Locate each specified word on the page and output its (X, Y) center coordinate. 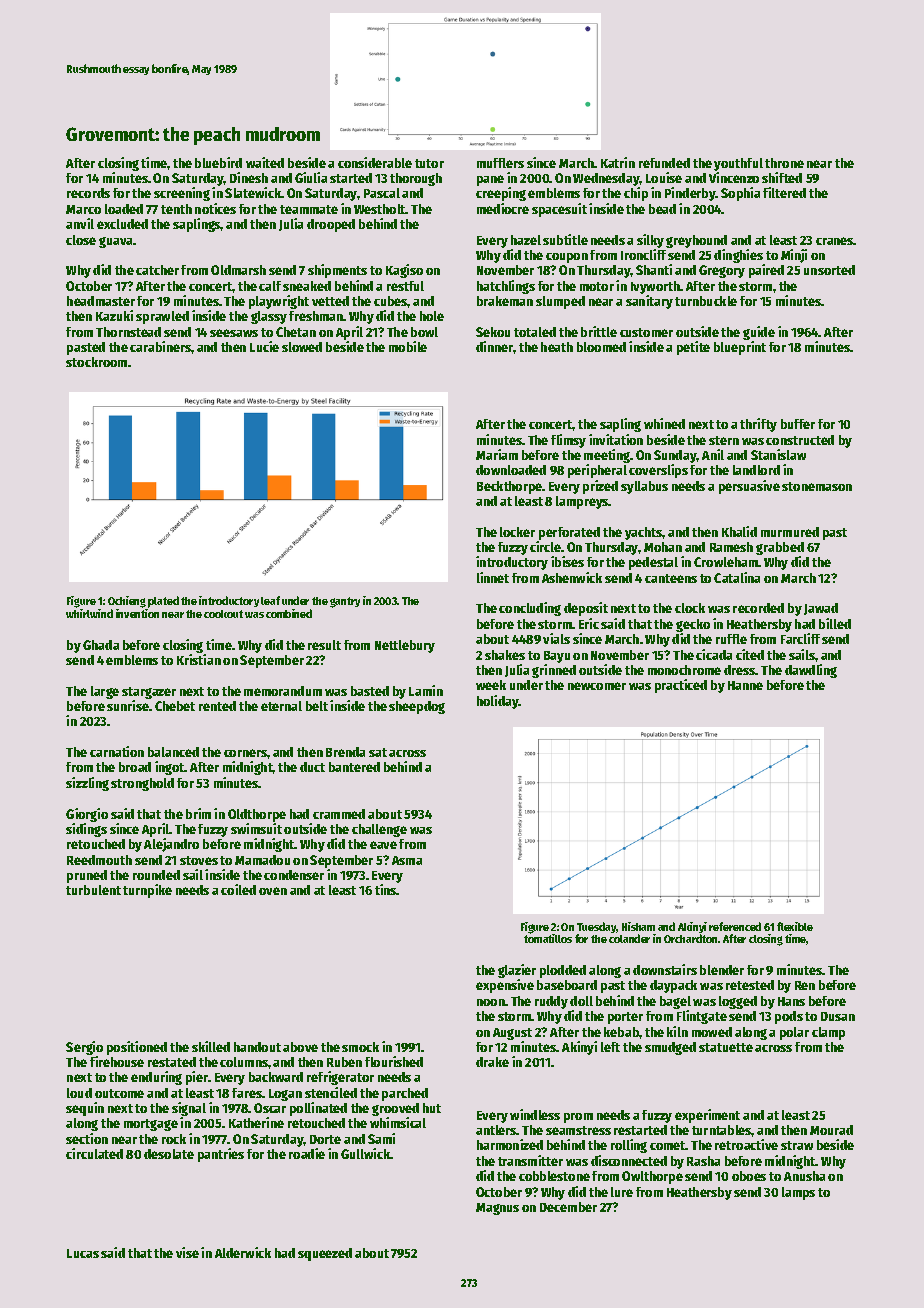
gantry (345, 602)
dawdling (811, 671)
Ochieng (127, 602)
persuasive (749, 487)
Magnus (497, 1209)
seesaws (234, 333)
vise (187, 1252)
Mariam (497, 454)
